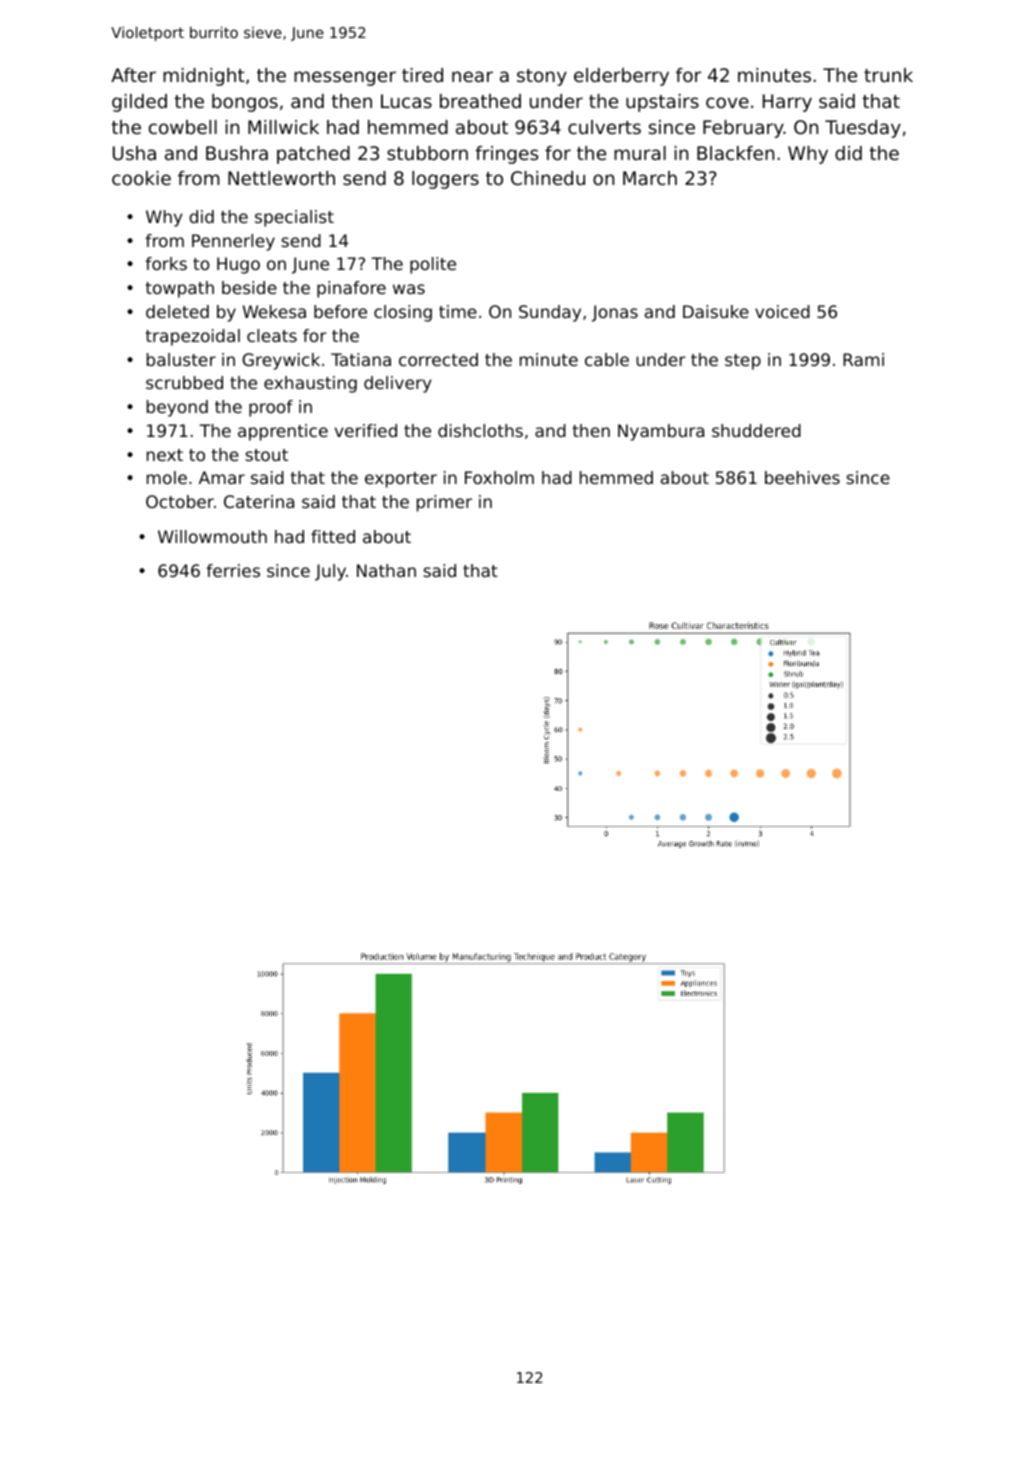 The width and height of the image is (1031, 1465). Describe the element at coordinates (351, 289) in the image. I see `pinafore` at that location.
